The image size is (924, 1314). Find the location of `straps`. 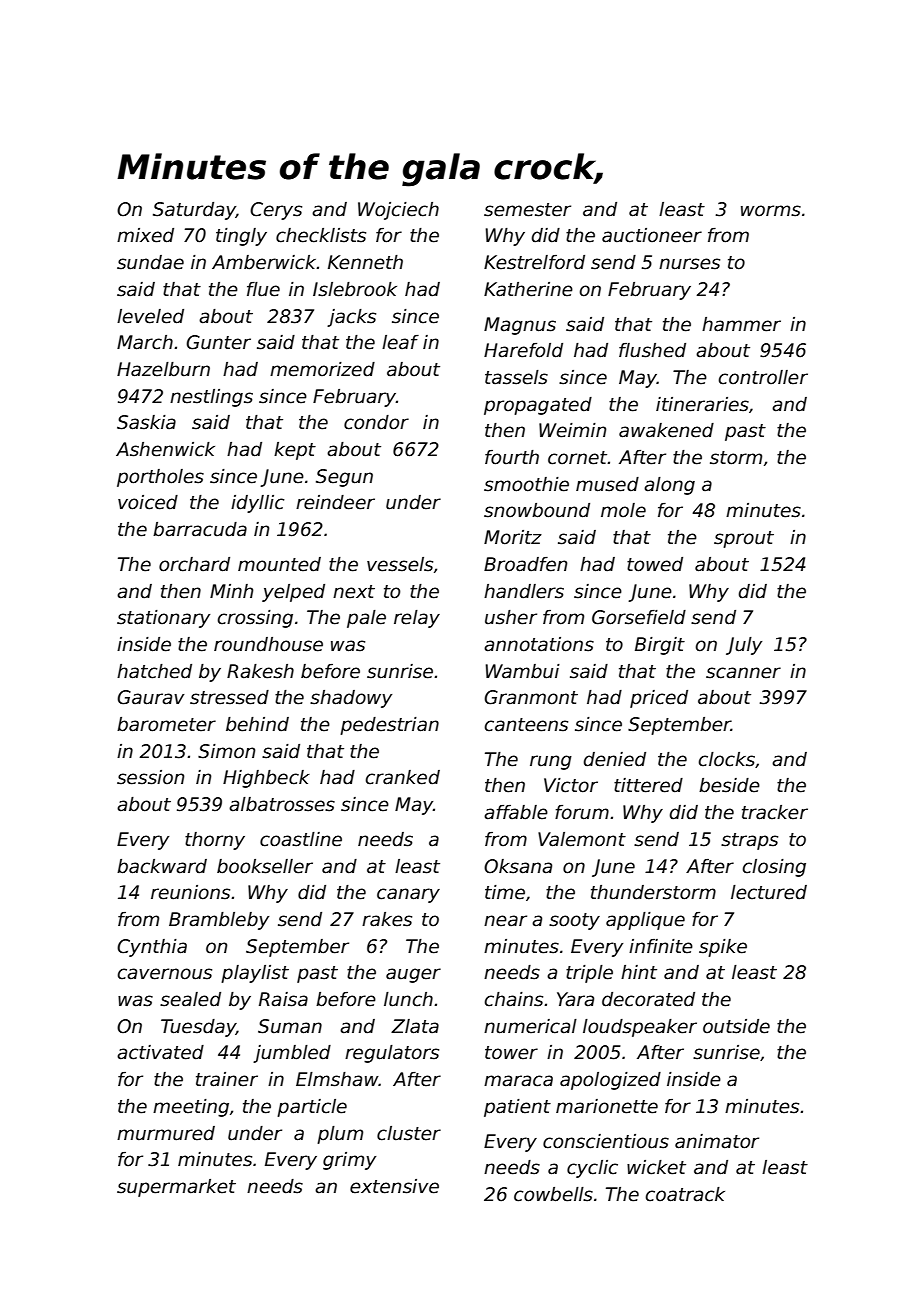

straps is located at coordinates (749, 841).
